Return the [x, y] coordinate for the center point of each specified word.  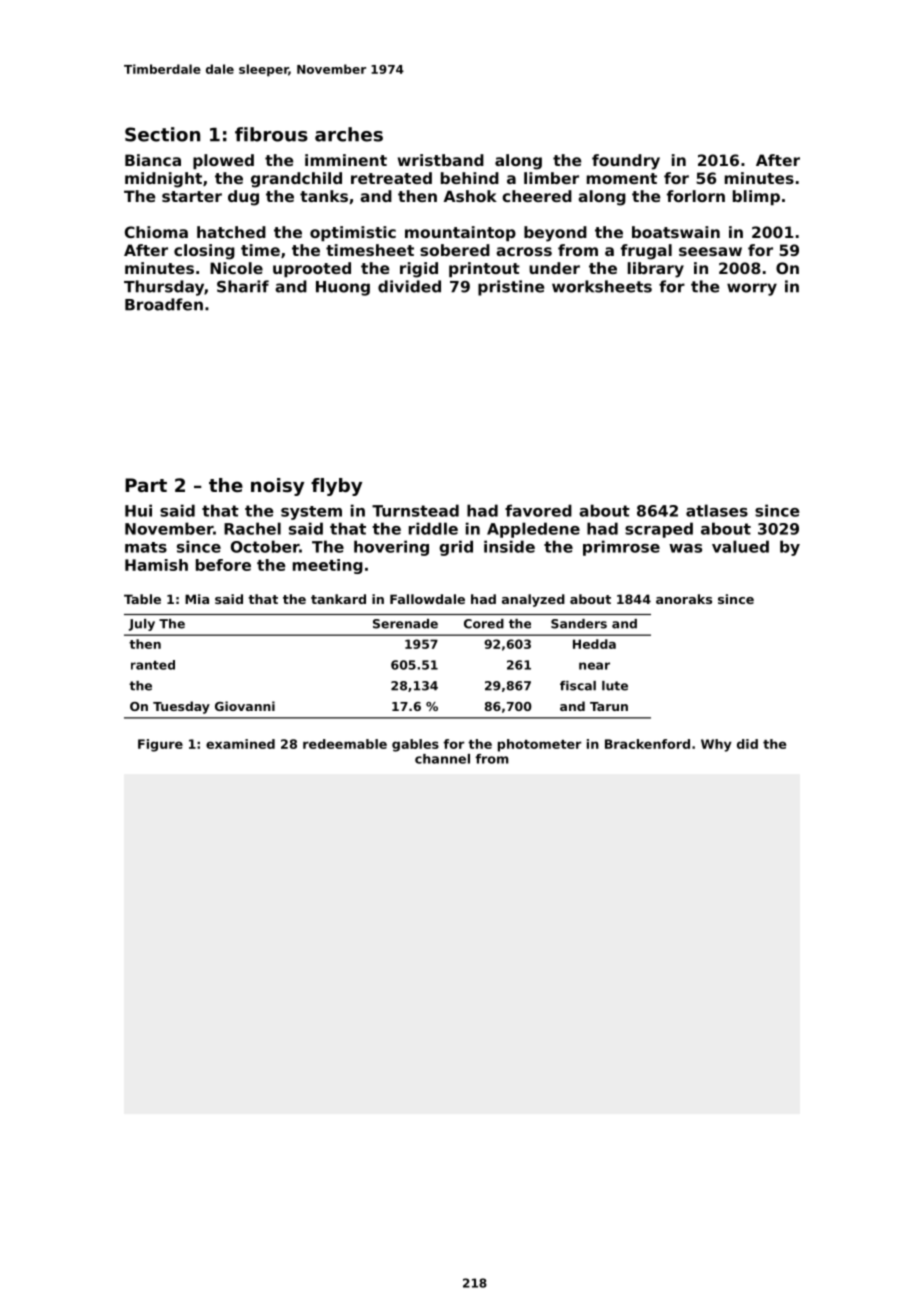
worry [752, 289]
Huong [343, 288]
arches [349, 134]
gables [415, 745]
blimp [756, 197]
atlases [717, 510]
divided [409, 286]
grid [456, 548]
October [265, 546]
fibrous [271, 134]
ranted [153, 665]
